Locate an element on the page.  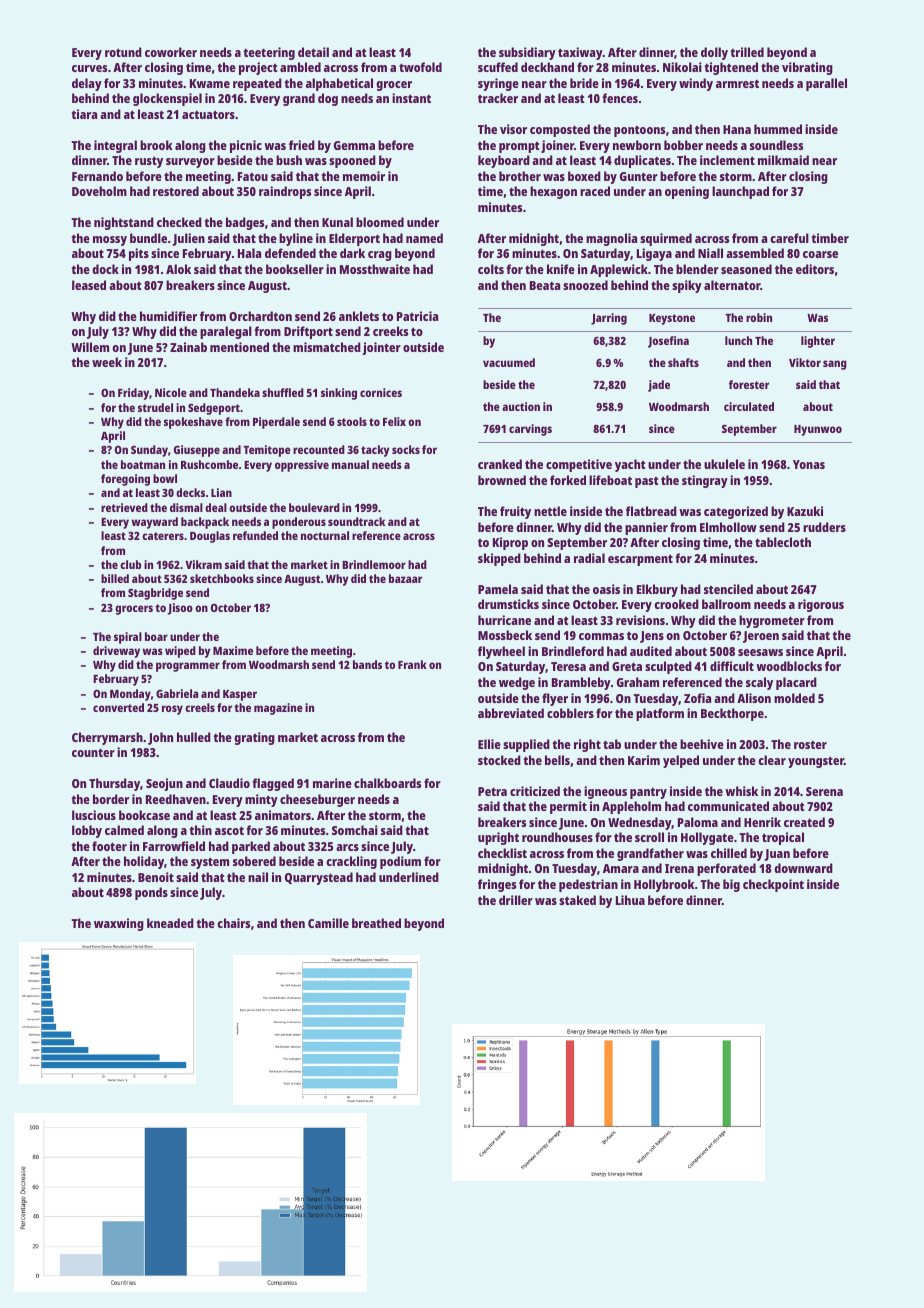
bands is located at coordinates (367, 664).
